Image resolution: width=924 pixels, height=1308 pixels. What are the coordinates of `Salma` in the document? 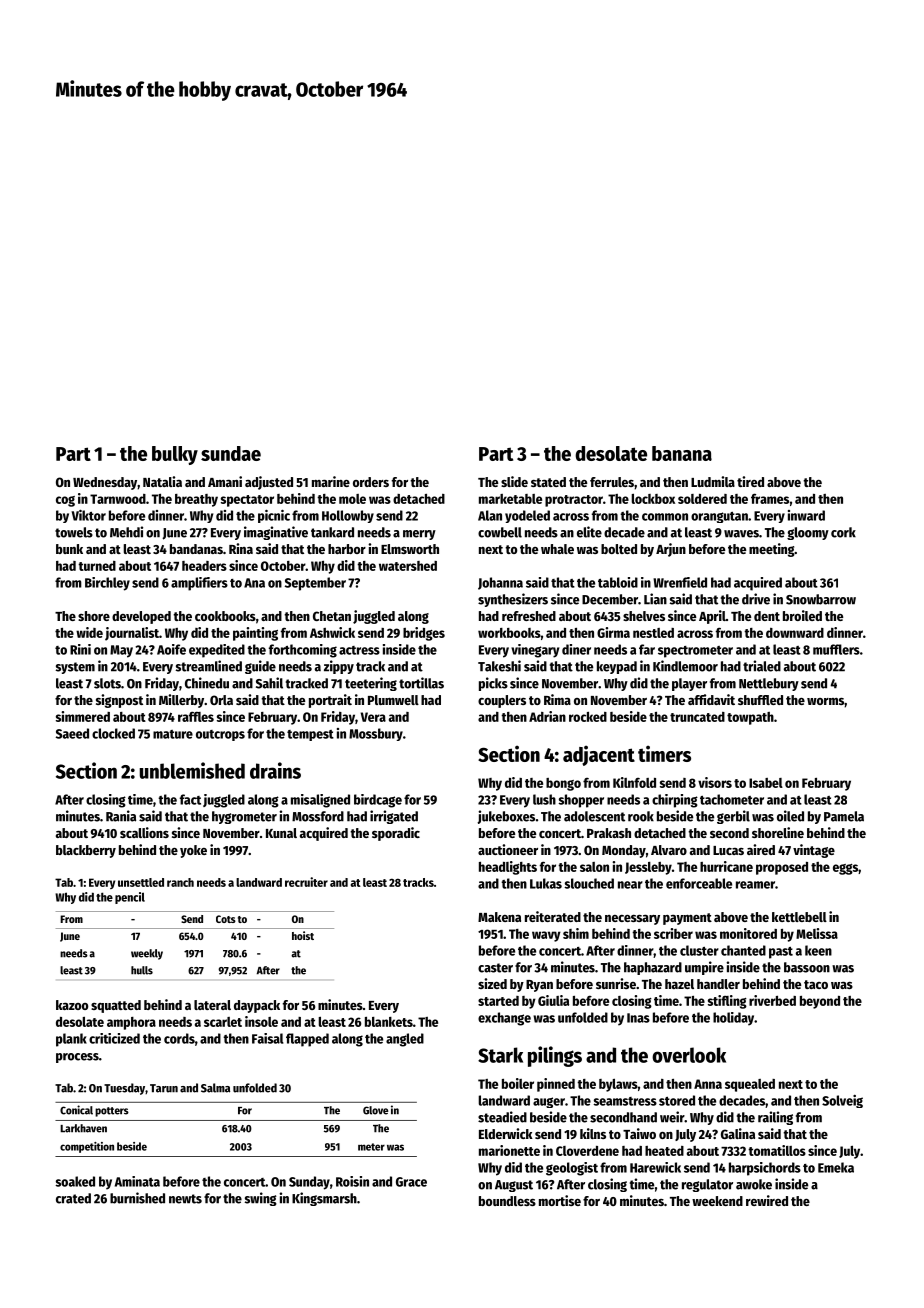 It's located at (215, 1088).
